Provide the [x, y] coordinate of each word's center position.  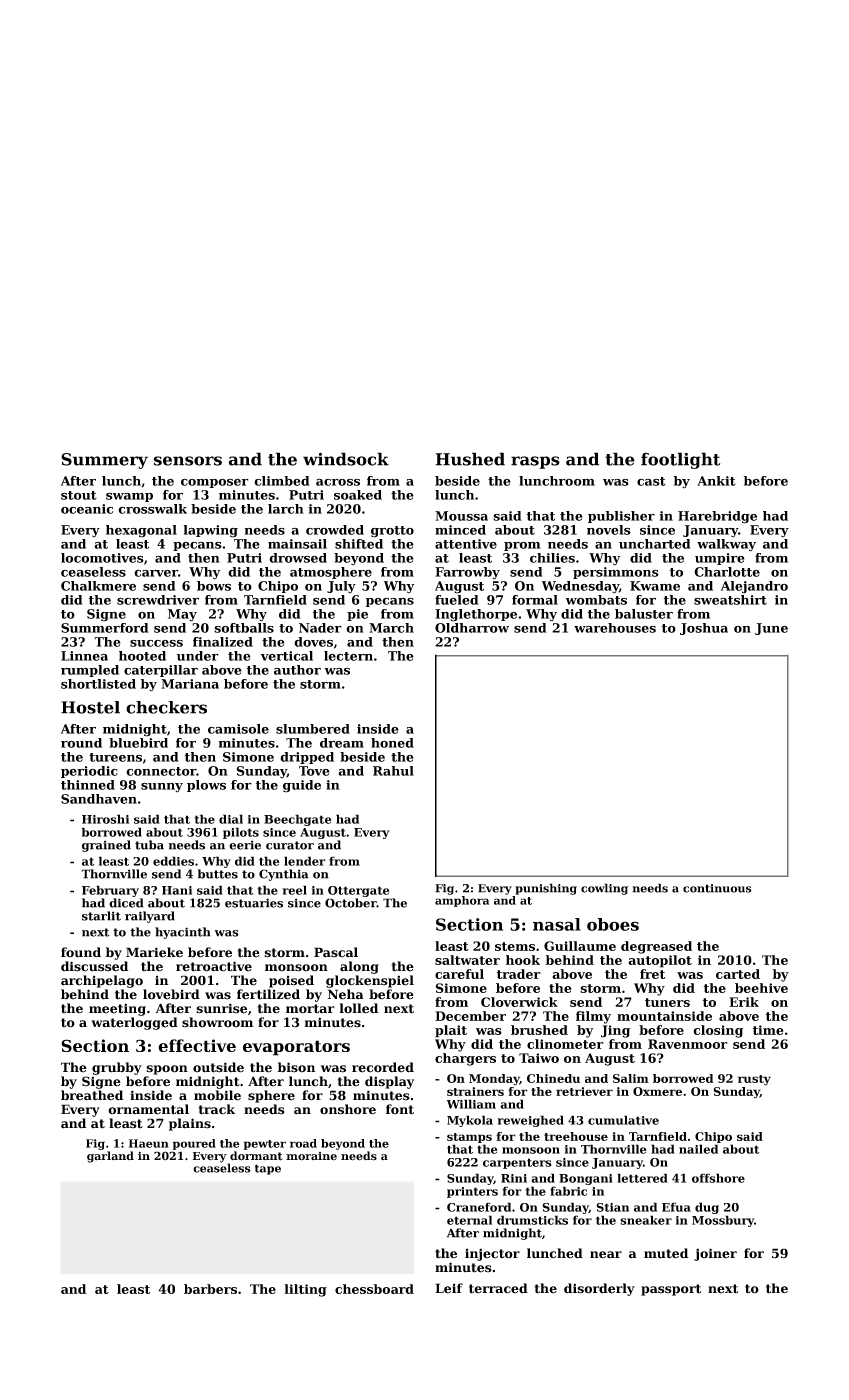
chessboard [374, 1289]
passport [671, 1290]
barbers [210, 1289]
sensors [188, 461]
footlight [680, 460]
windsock [346, 459]
